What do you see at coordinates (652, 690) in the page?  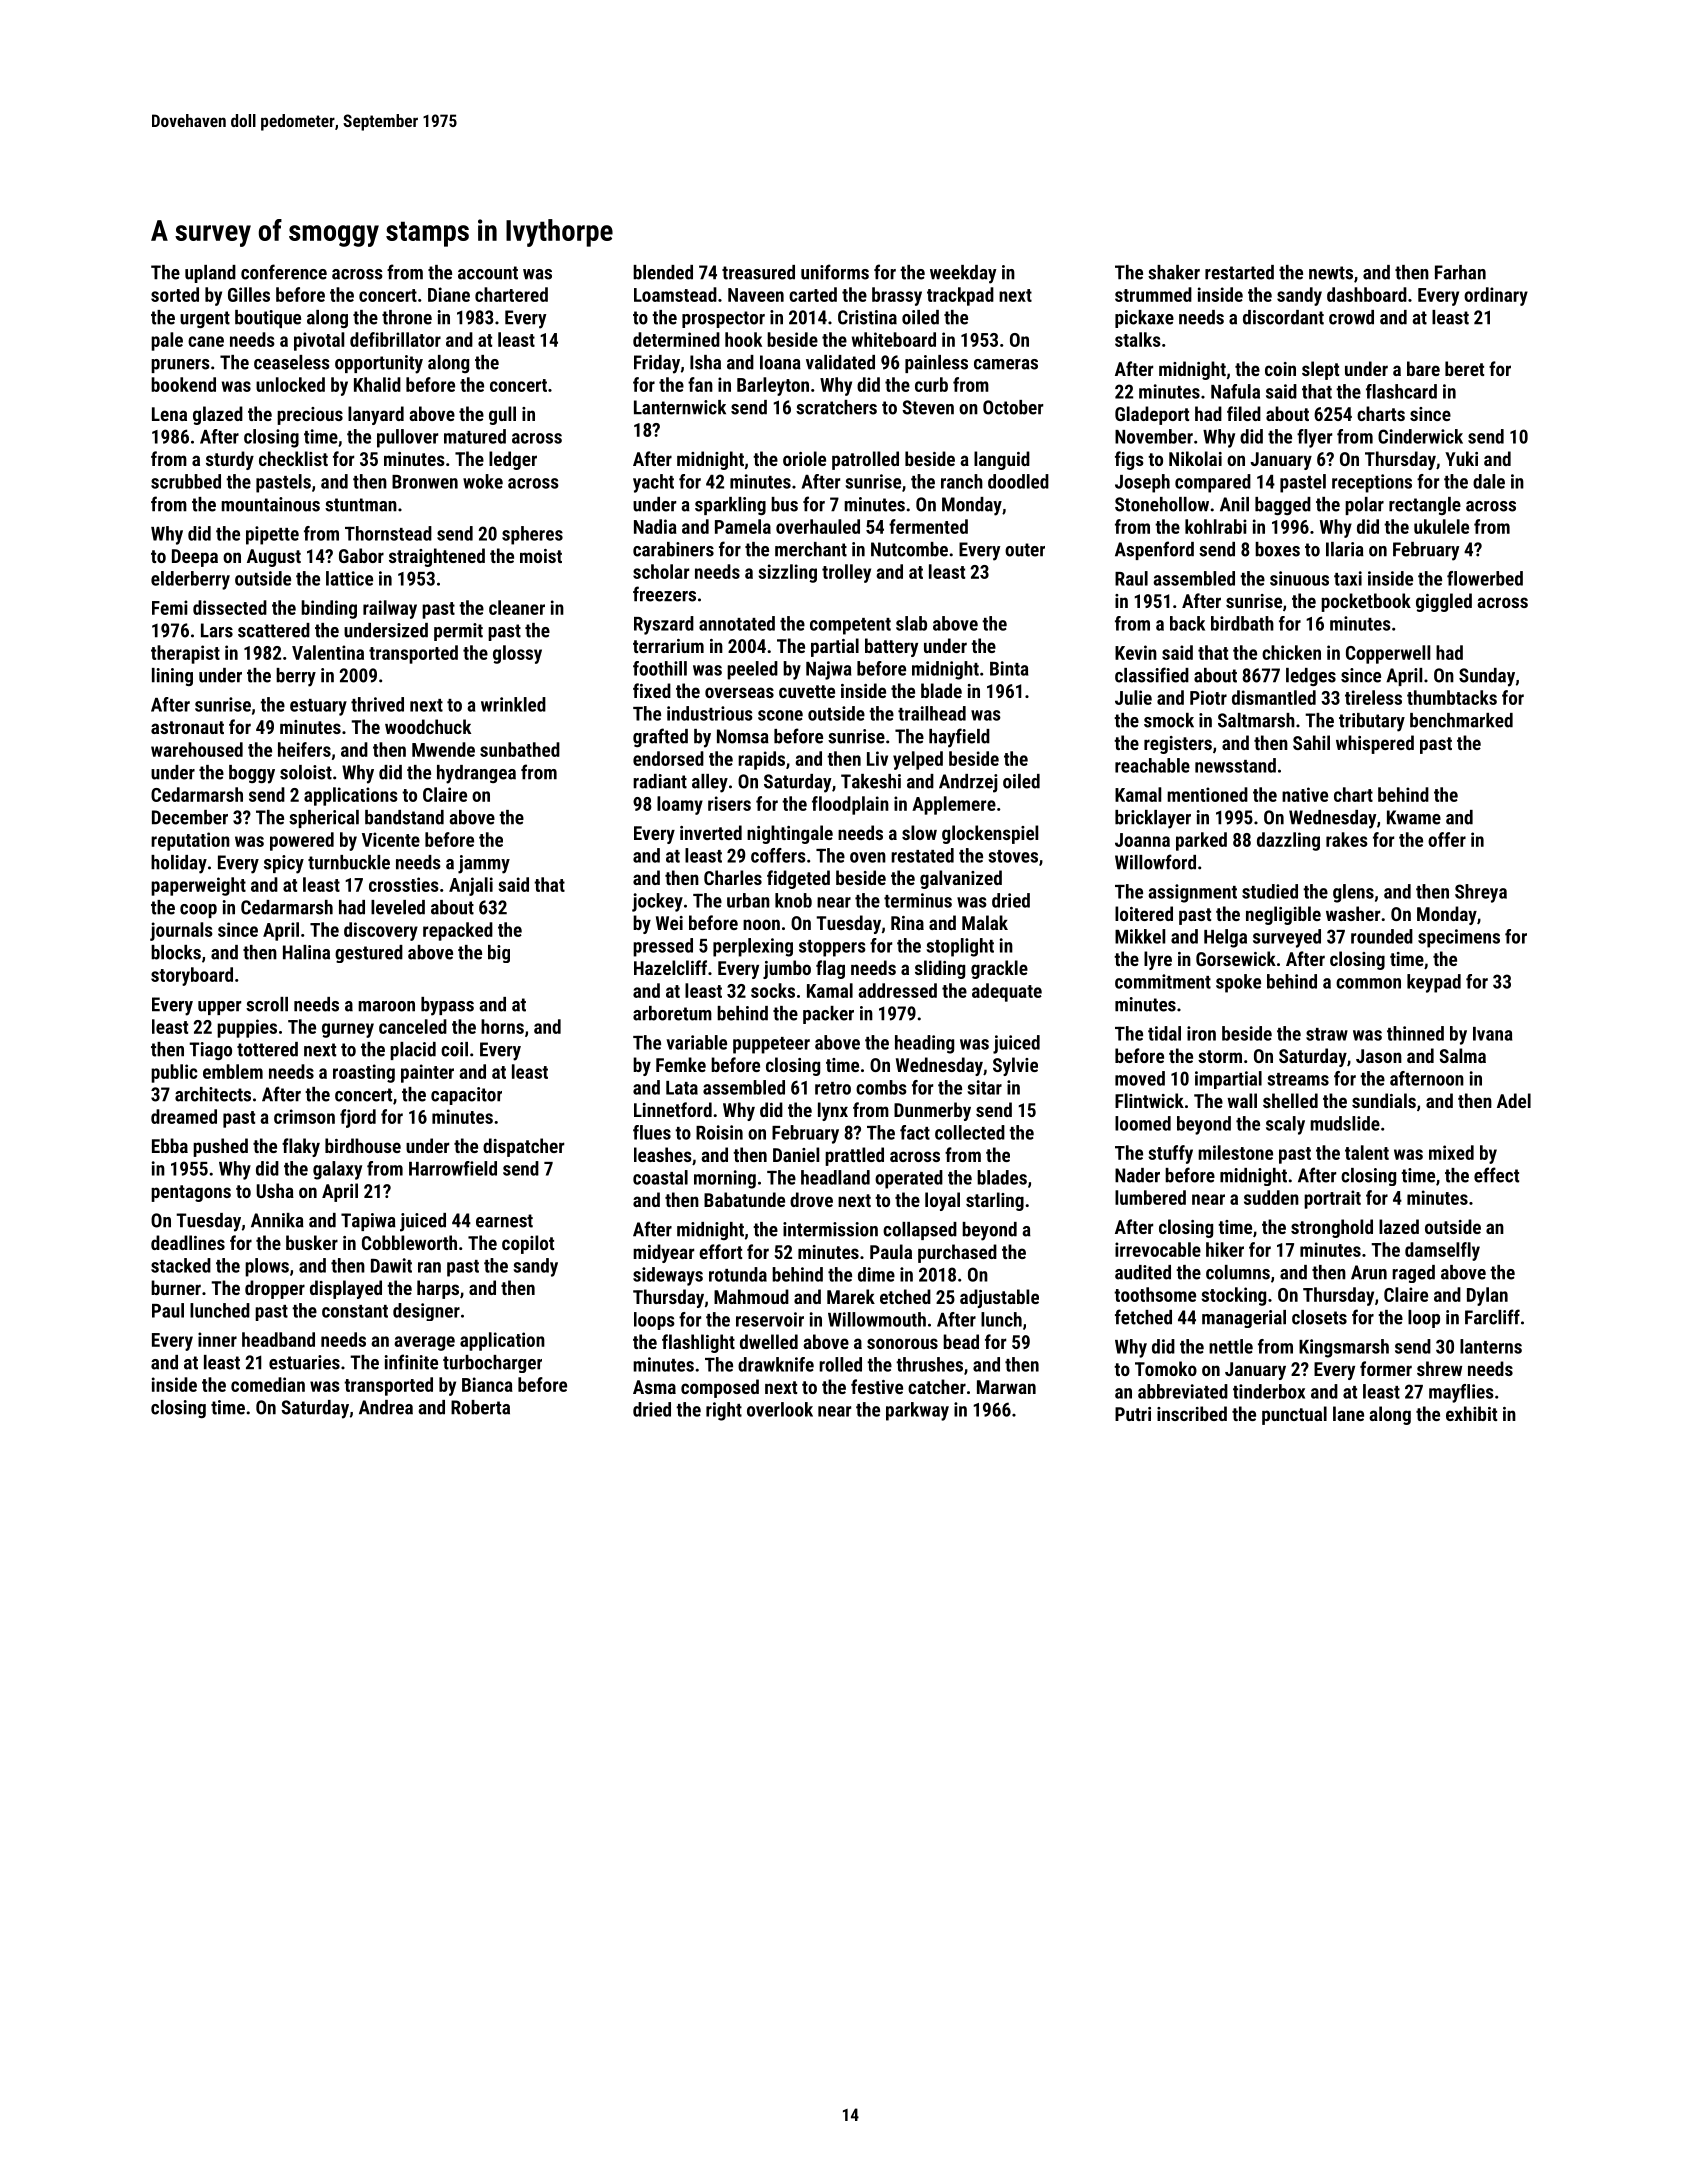 I see `fixed` at bounding box center [652, 690].
